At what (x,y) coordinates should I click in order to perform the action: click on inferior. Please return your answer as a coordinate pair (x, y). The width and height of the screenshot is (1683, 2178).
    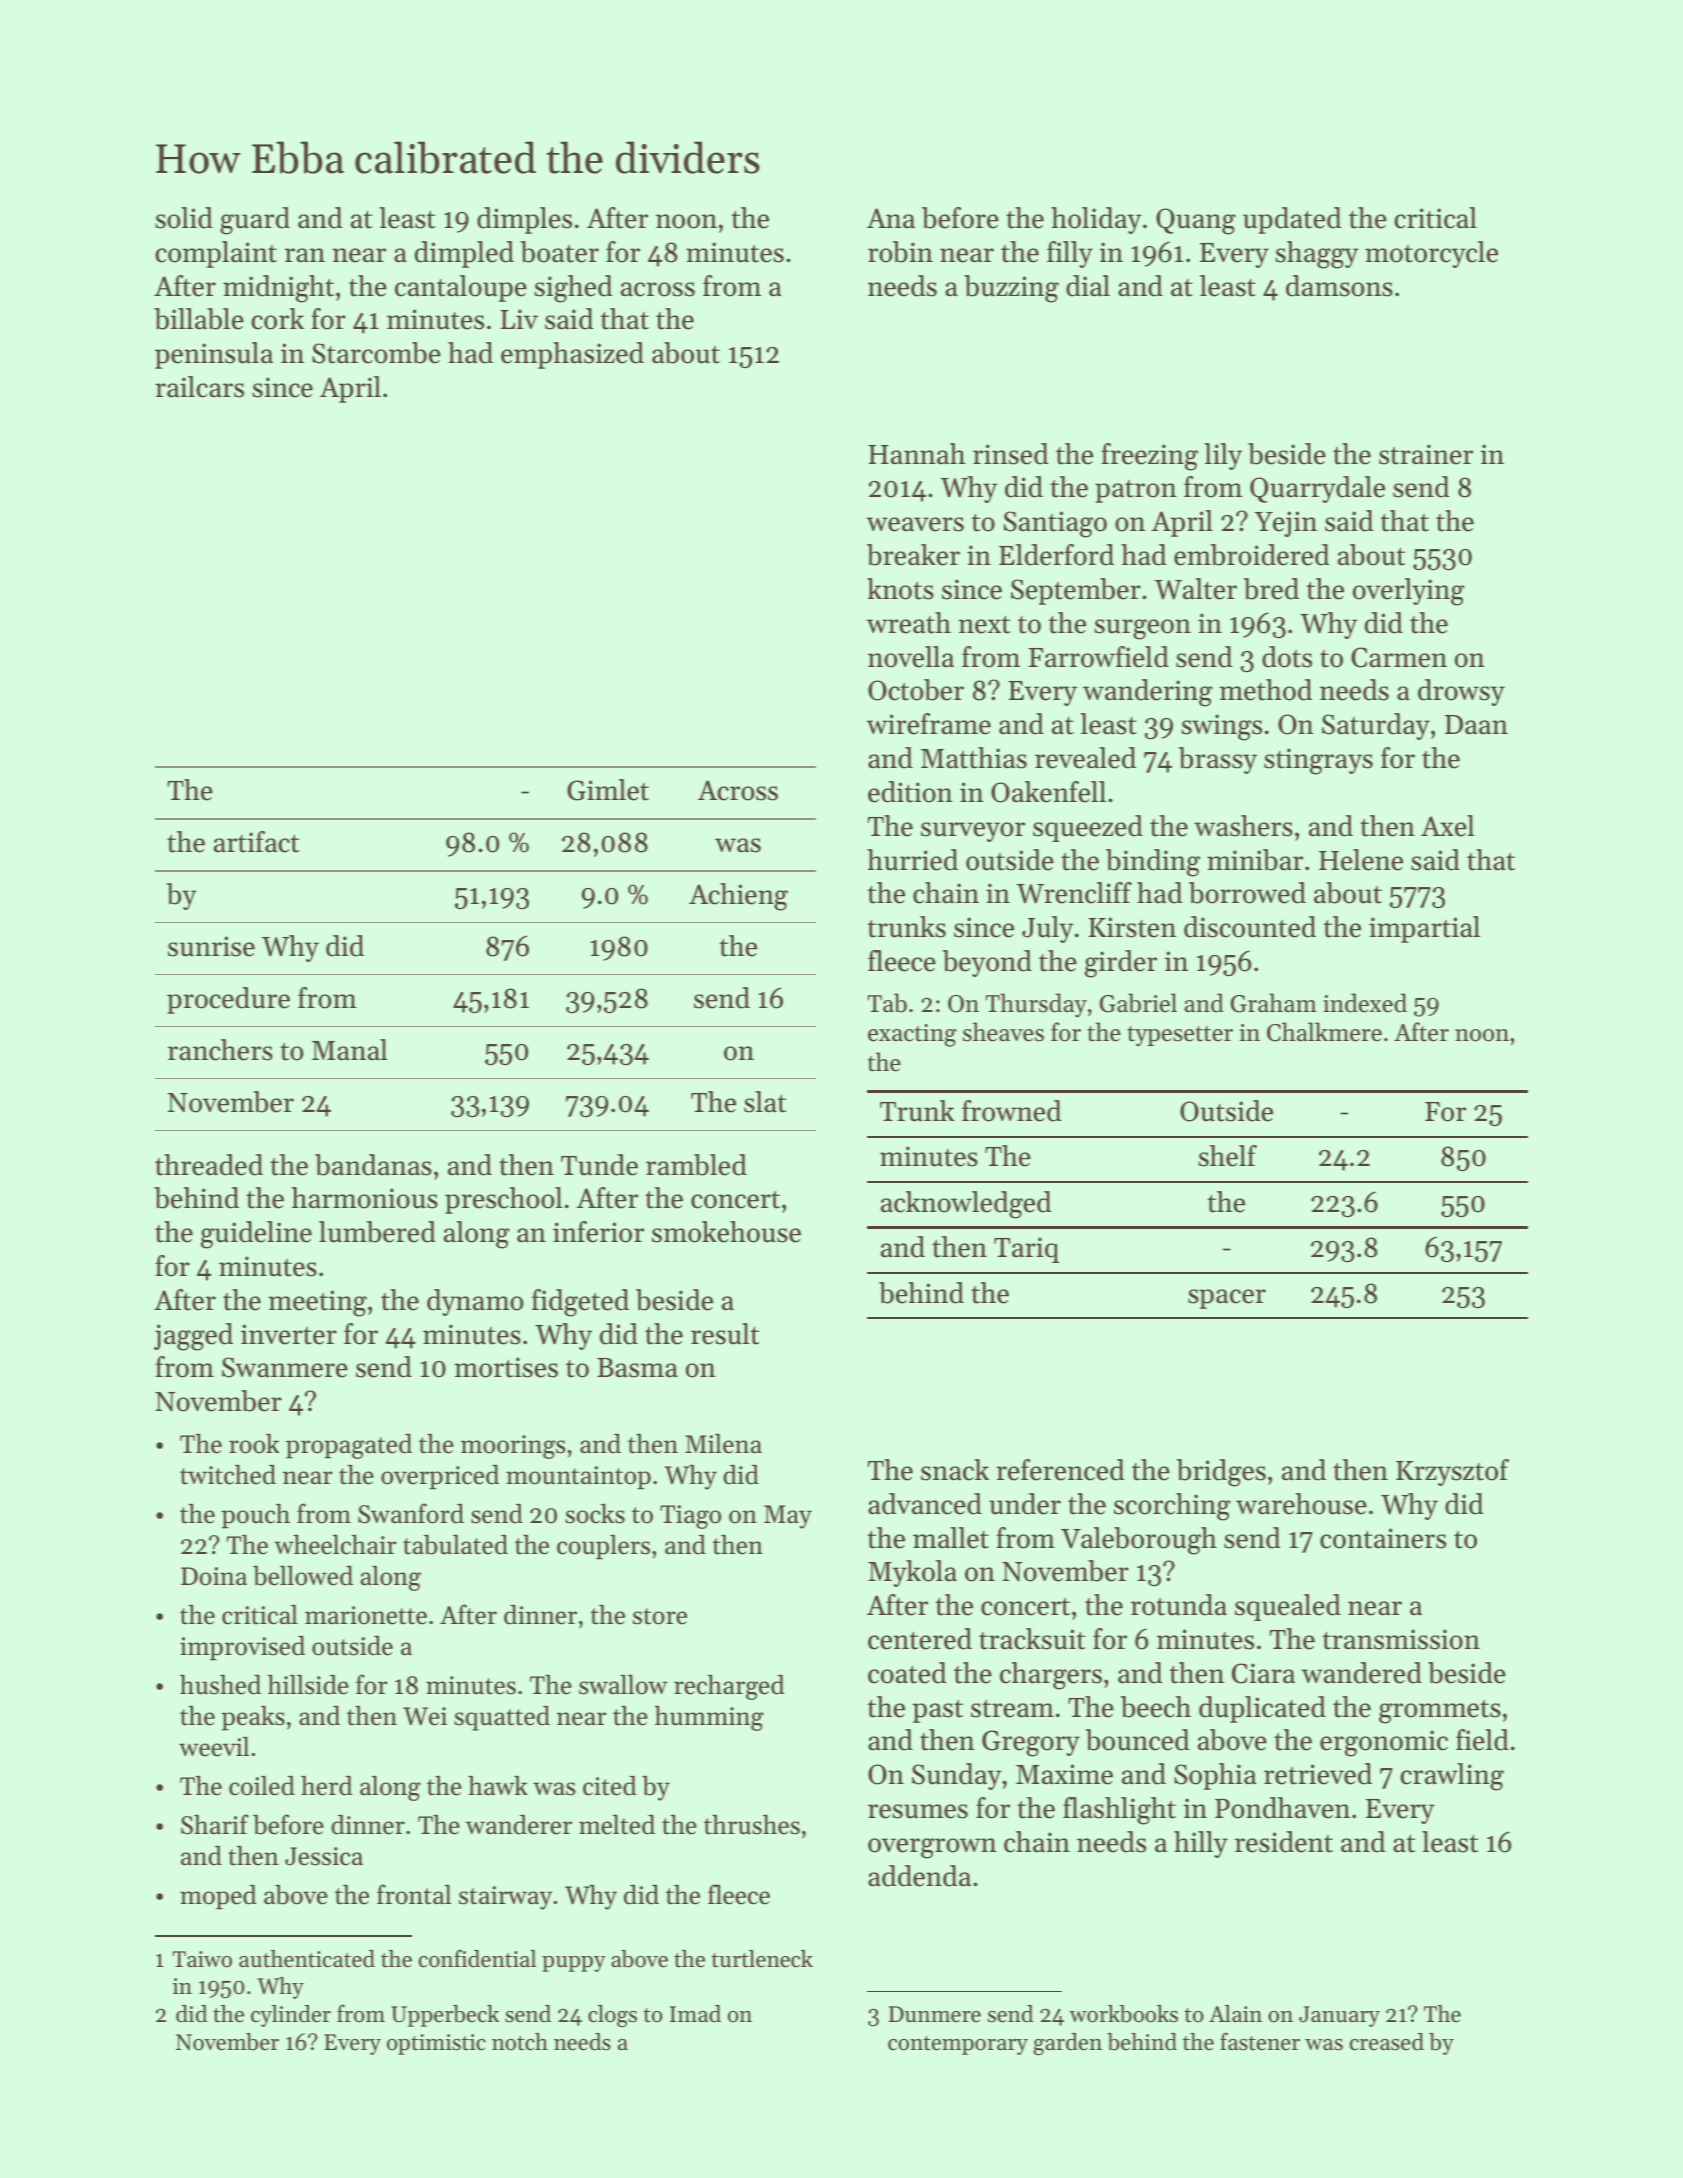
    Looking at the image, I should click on (598, 1232).
